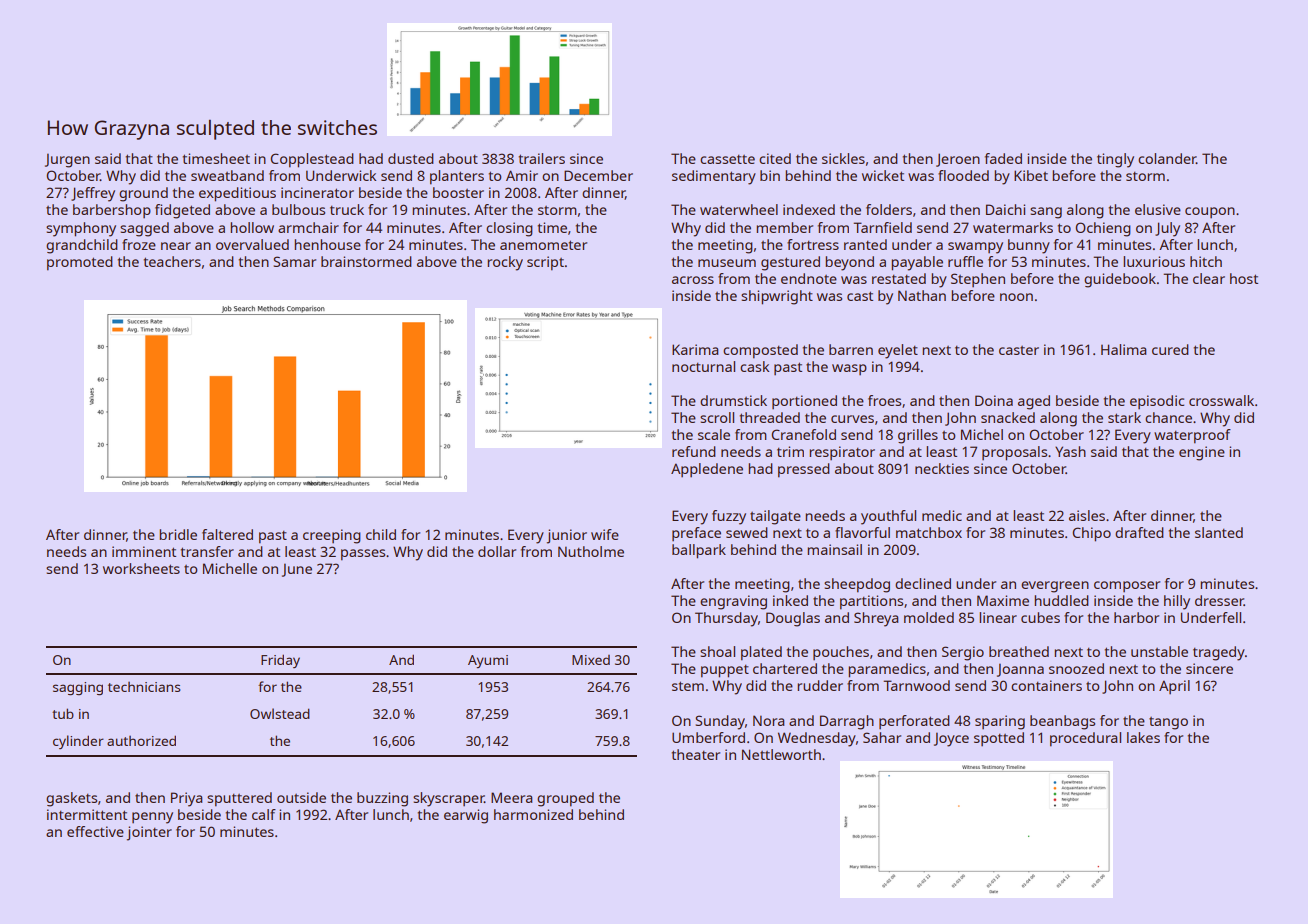  I want to click on harmonized, so click(533, 814).
